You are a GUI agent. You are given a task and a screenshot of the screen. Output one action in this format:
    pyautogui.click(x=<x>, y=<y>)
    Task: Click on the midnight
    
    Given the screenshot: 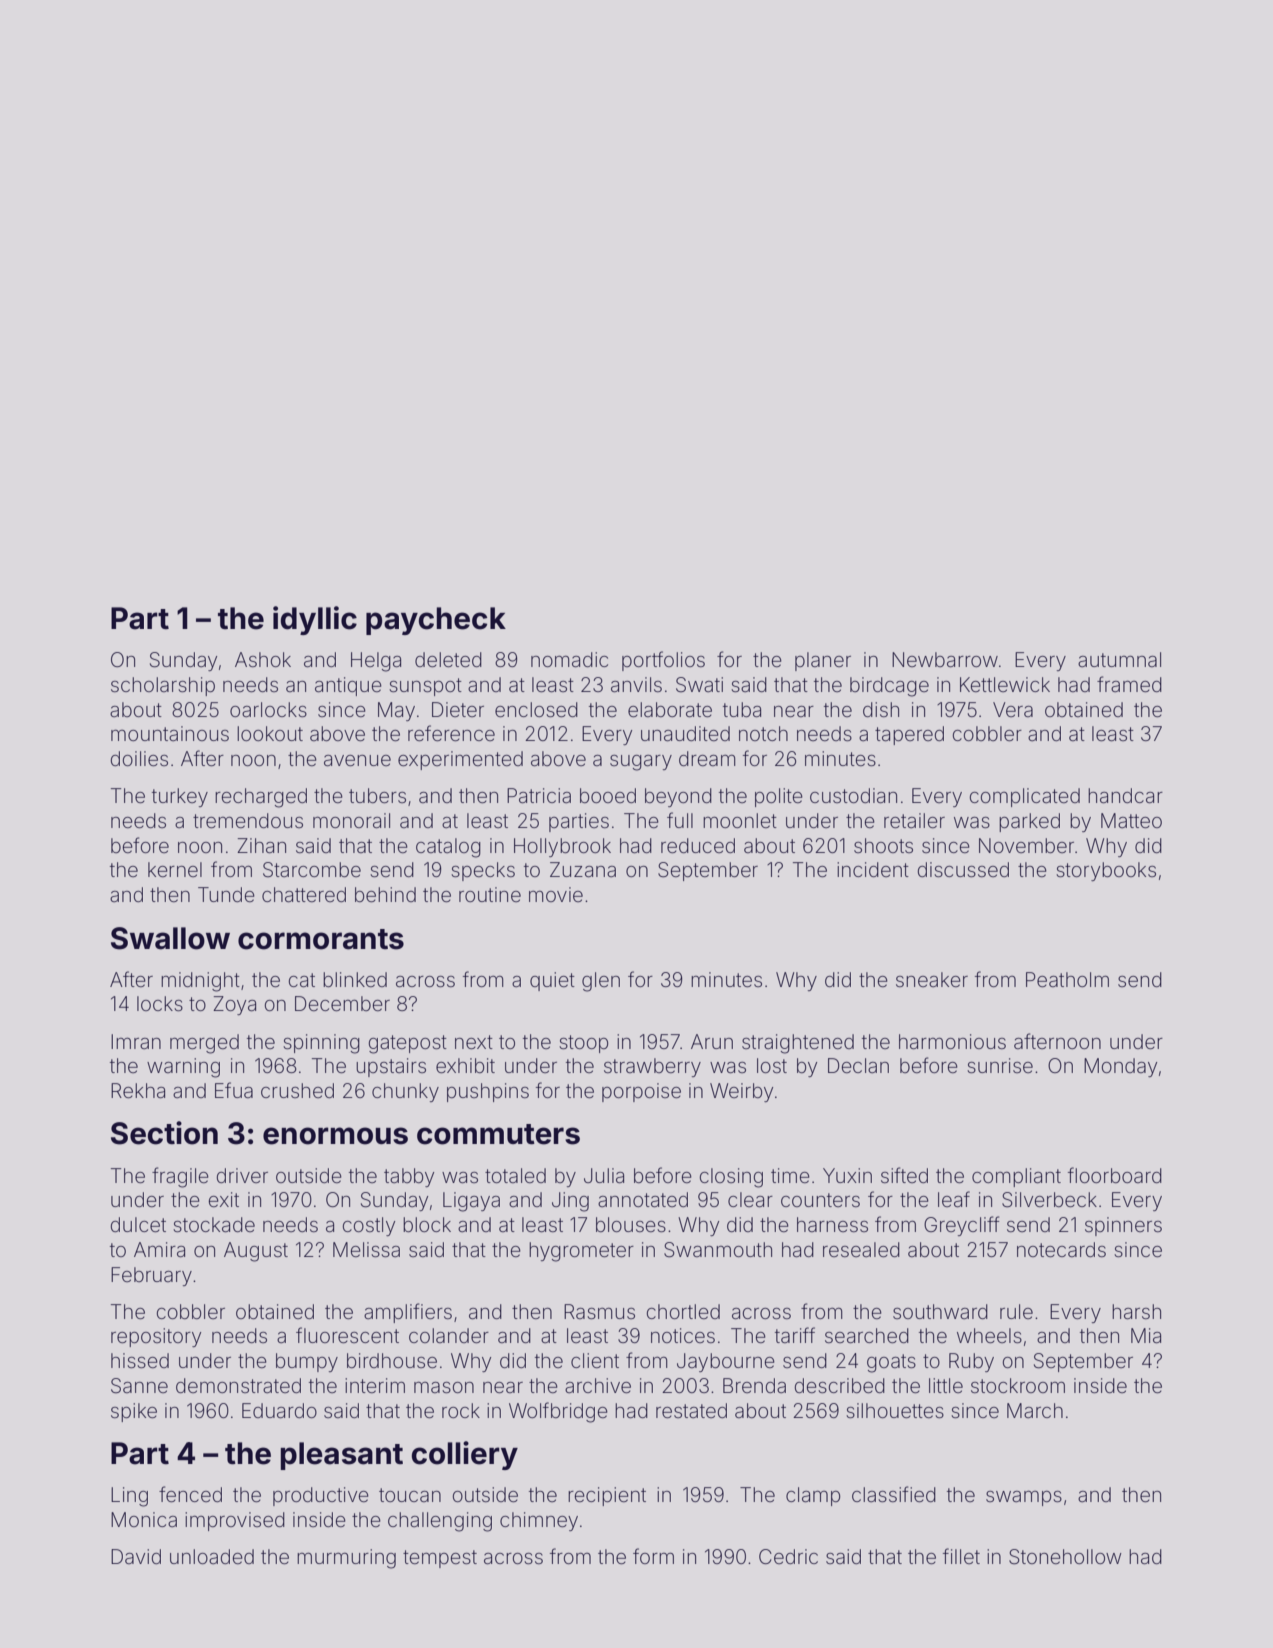 What is the action you would take?
    pyautogui.click(x=200, y=982)
